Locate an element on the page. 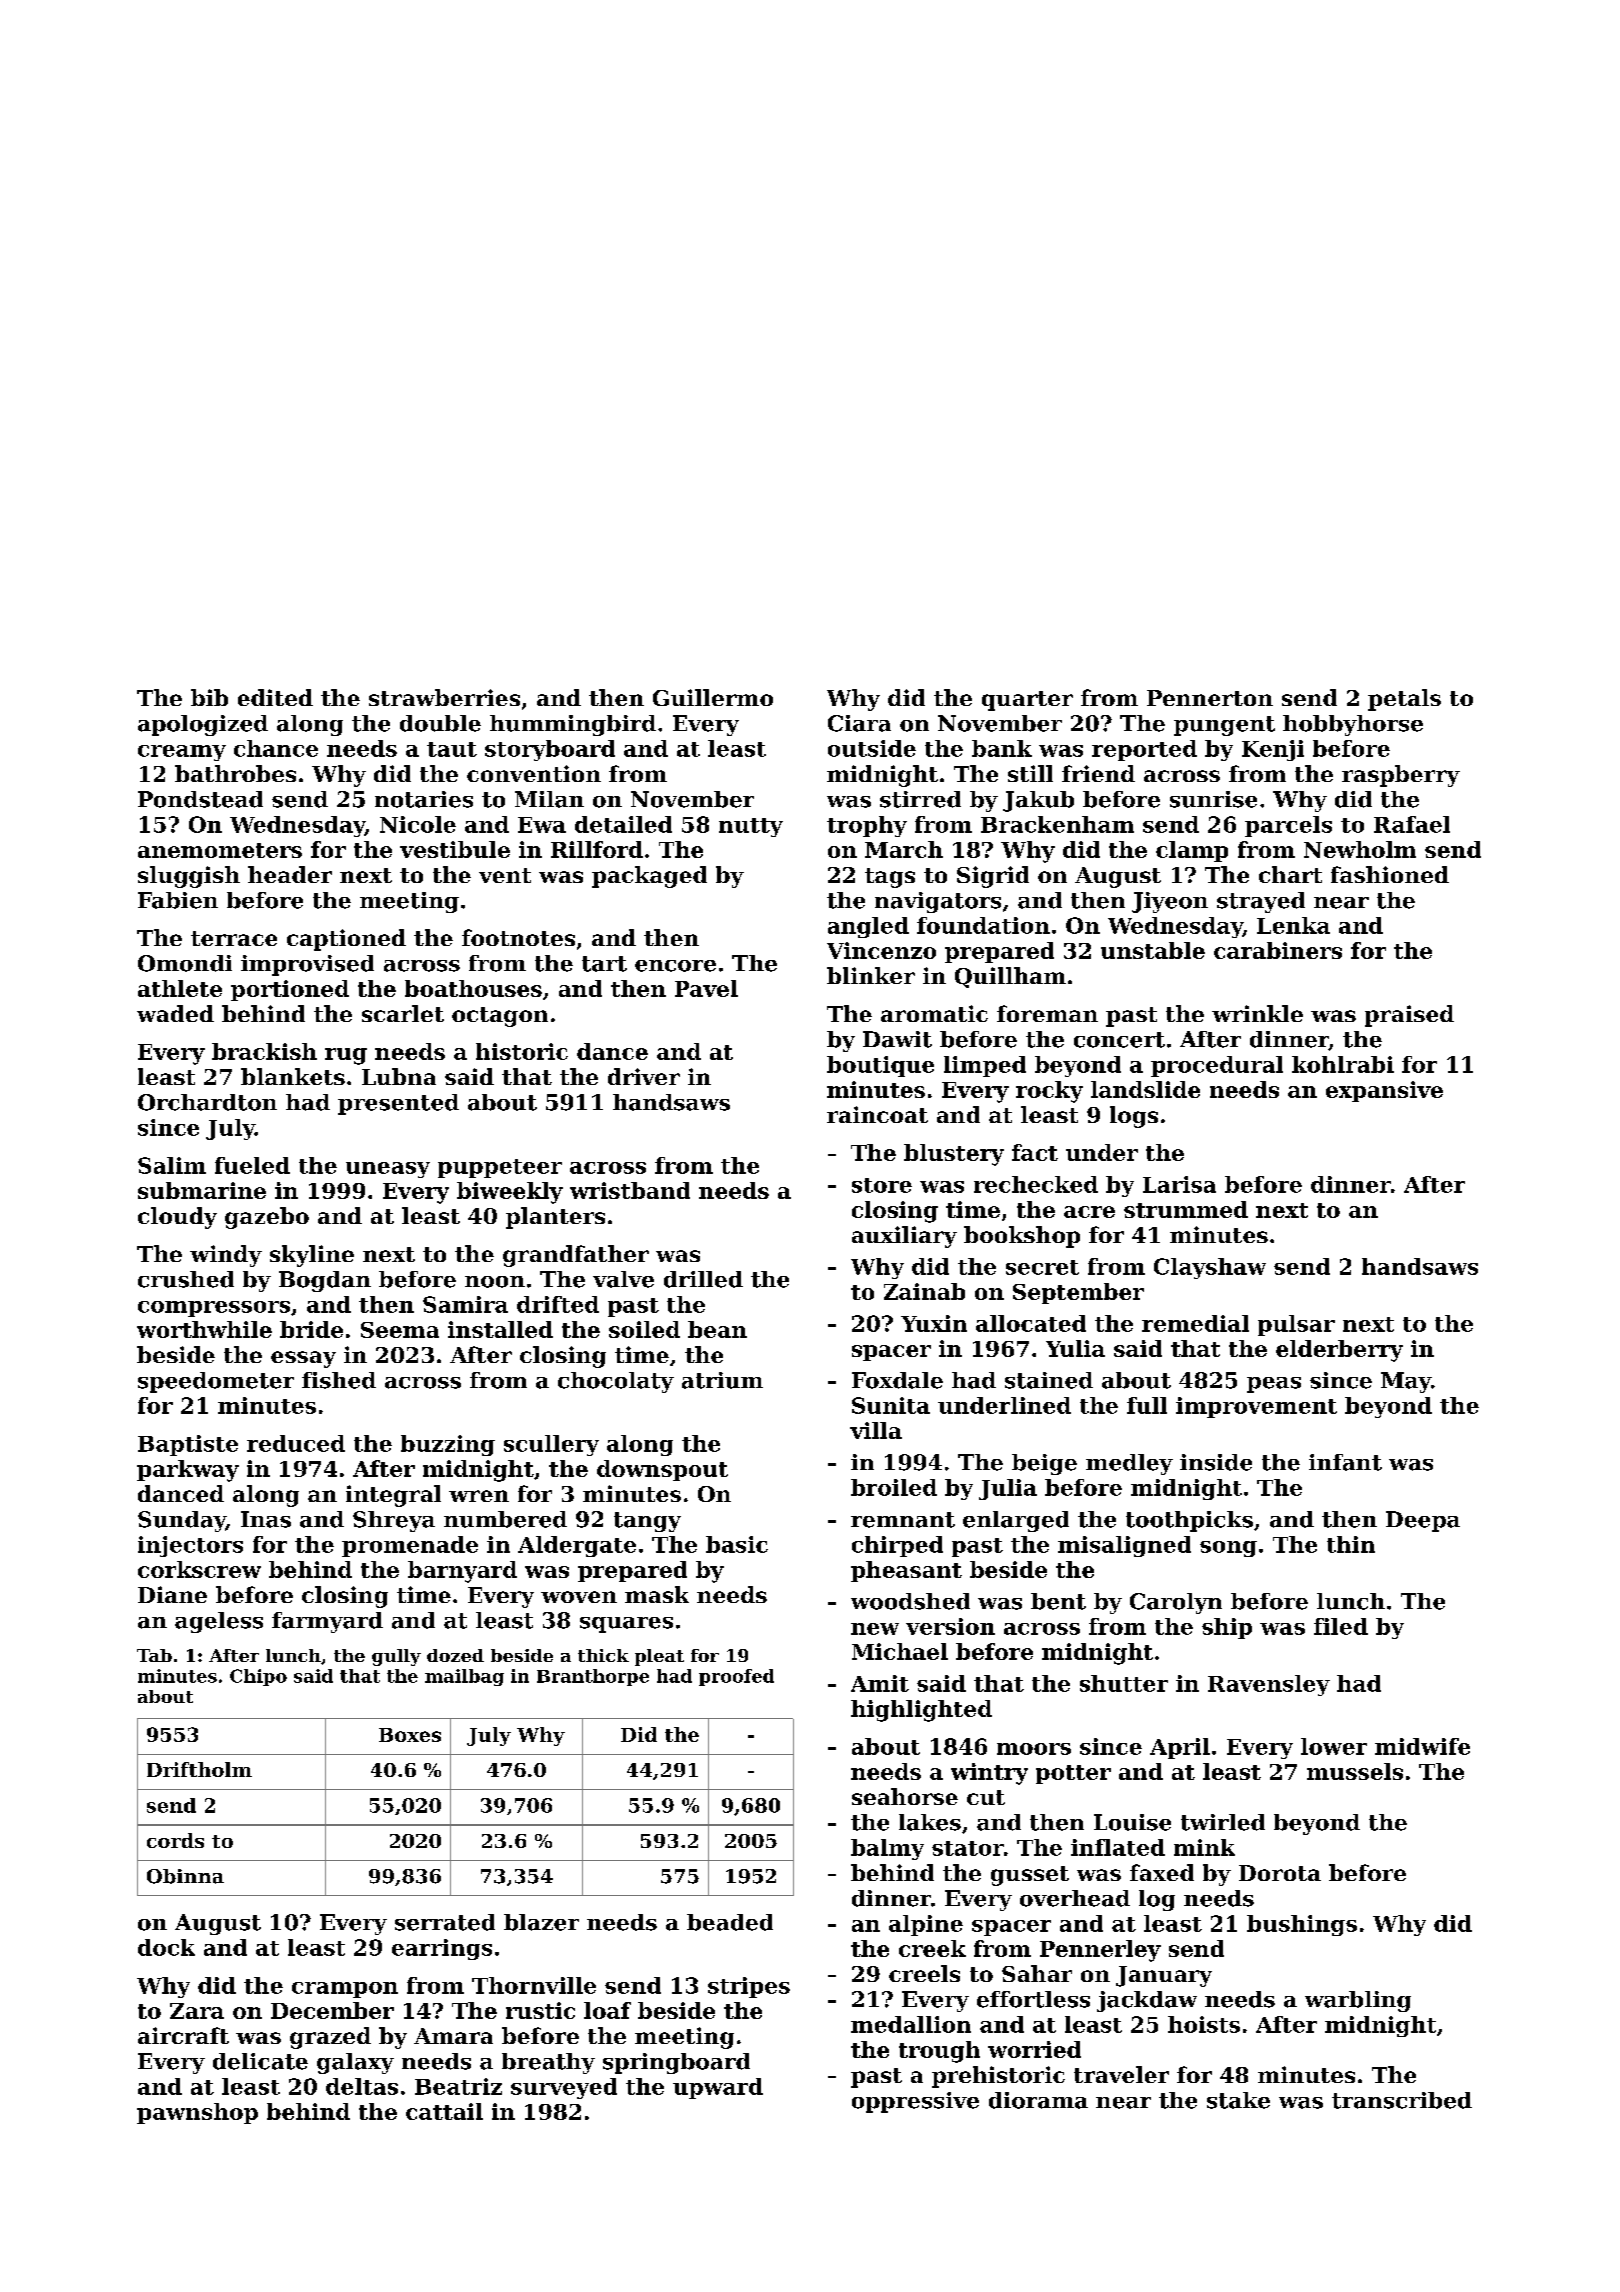 Image resolution: width=1620 pixels, height=2292 pixels. cloudy is located at coordinates (177, 1218).
